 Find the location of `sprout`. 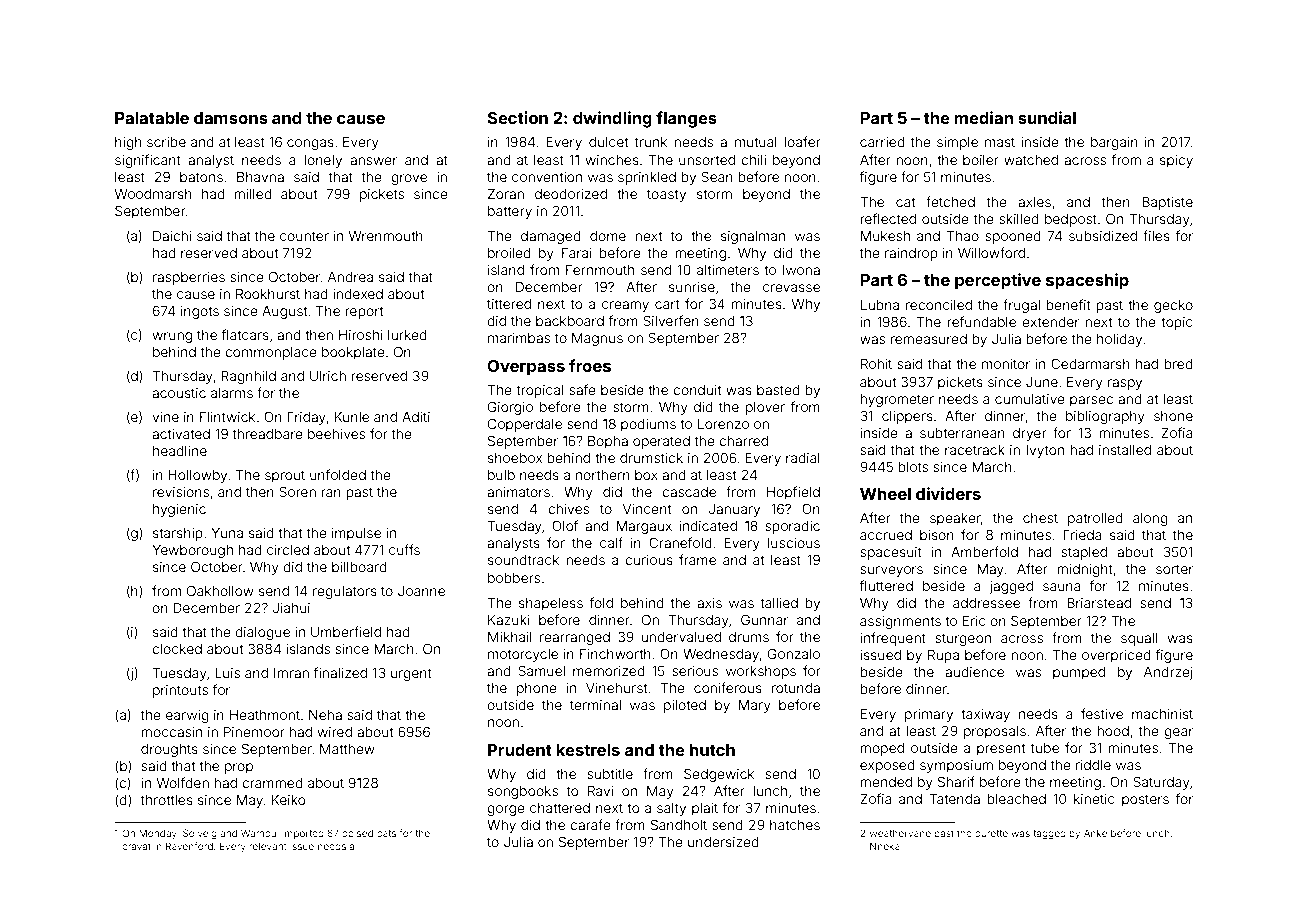

sprout is located at coordinates (285, 476).
